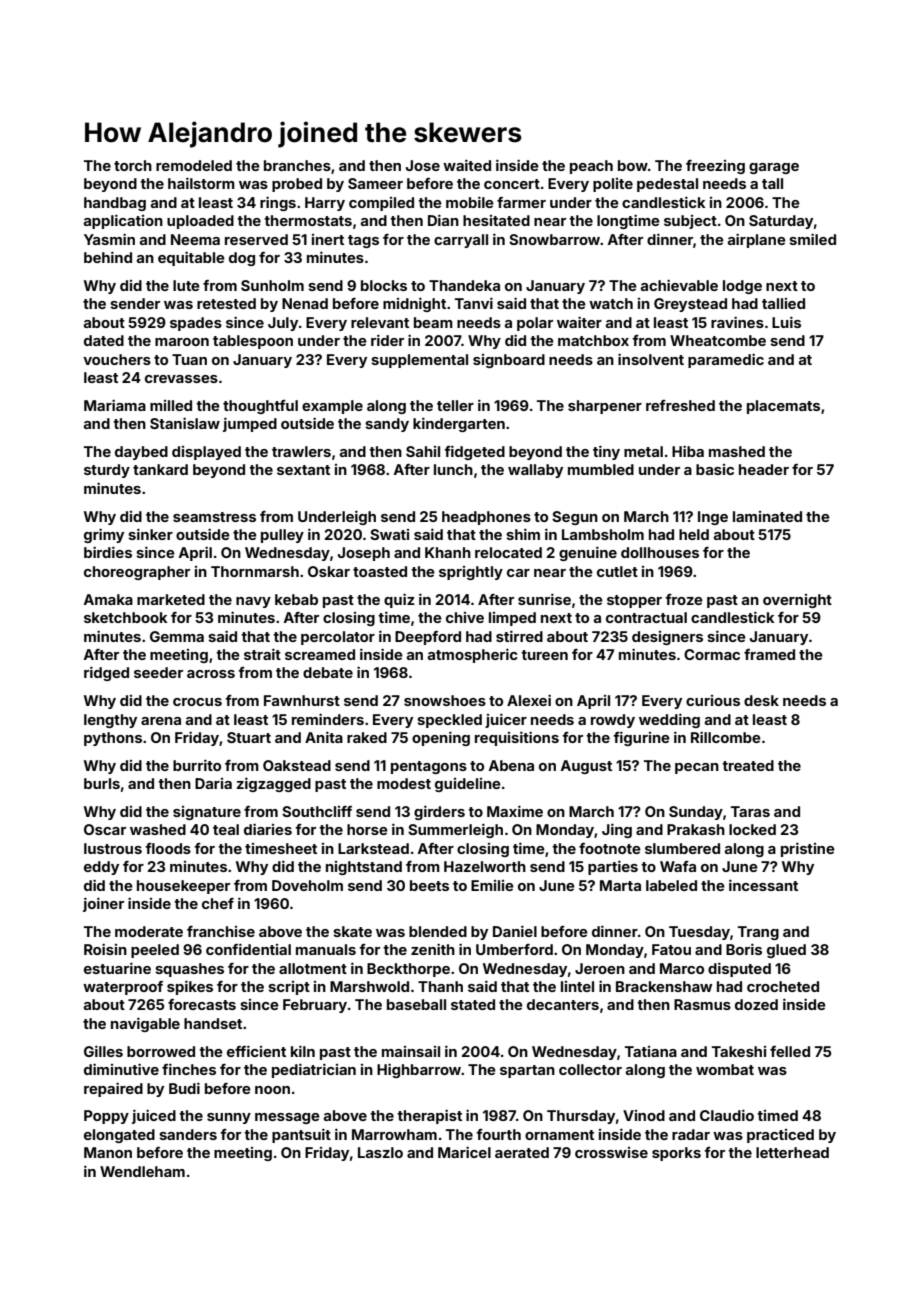 The height and width of the image is (1308, 924). What do you see at coordinates (301, 451) in the image?
I see `trawlers` at bounding box center [301, 451].
